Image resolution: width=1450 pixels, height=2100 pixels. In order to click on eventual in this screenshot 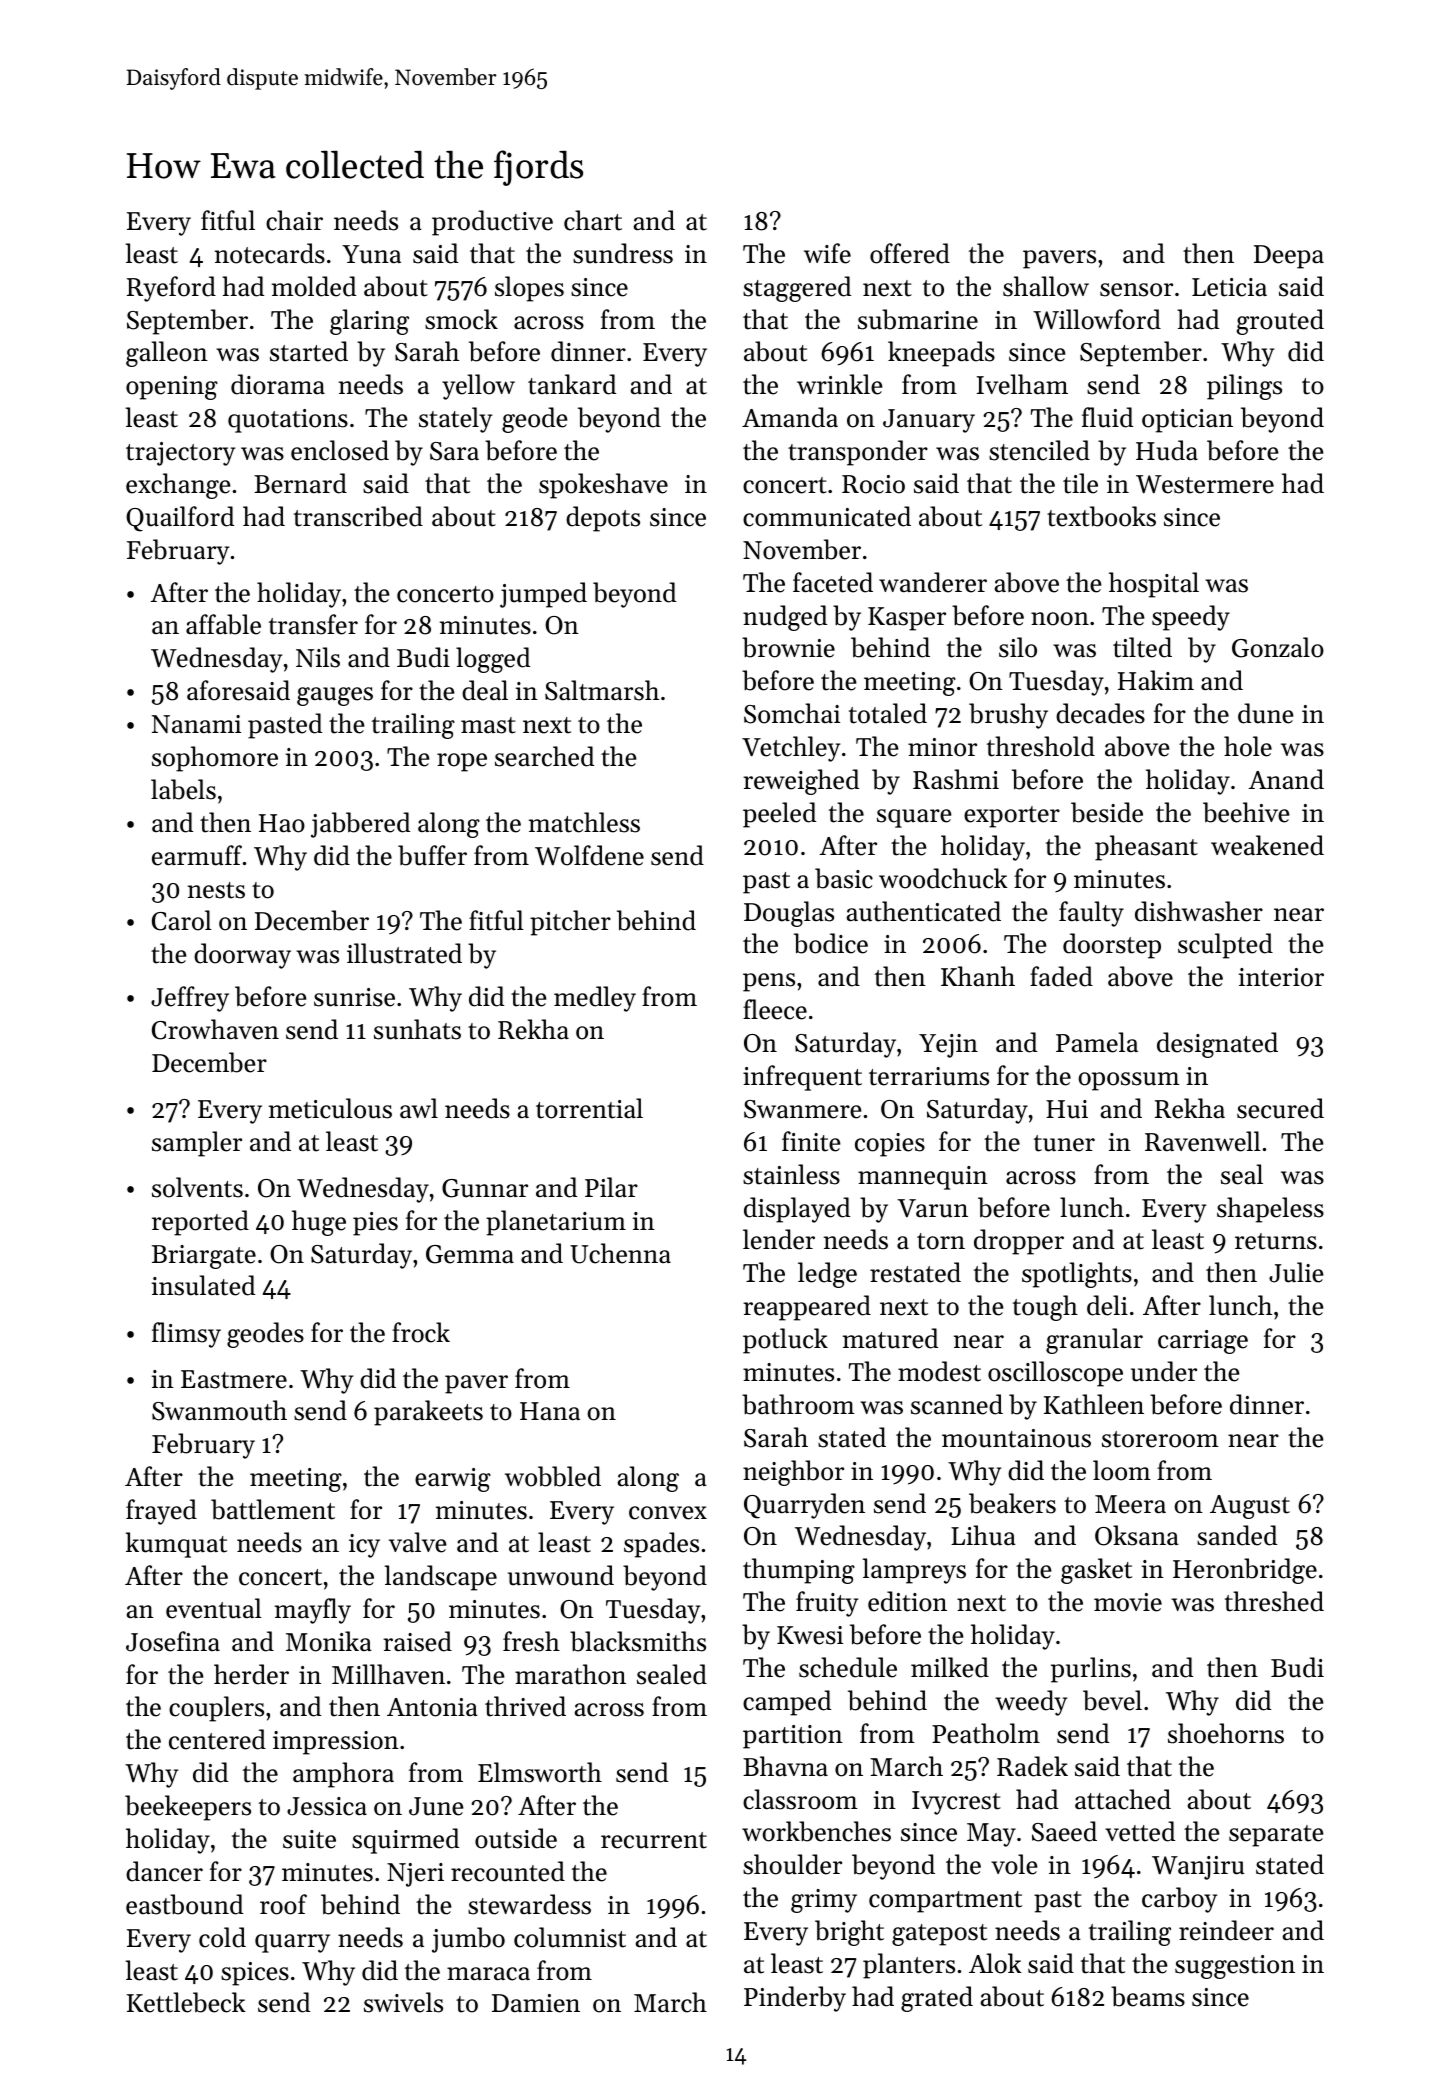, I will do `click(214, 1608)`.
